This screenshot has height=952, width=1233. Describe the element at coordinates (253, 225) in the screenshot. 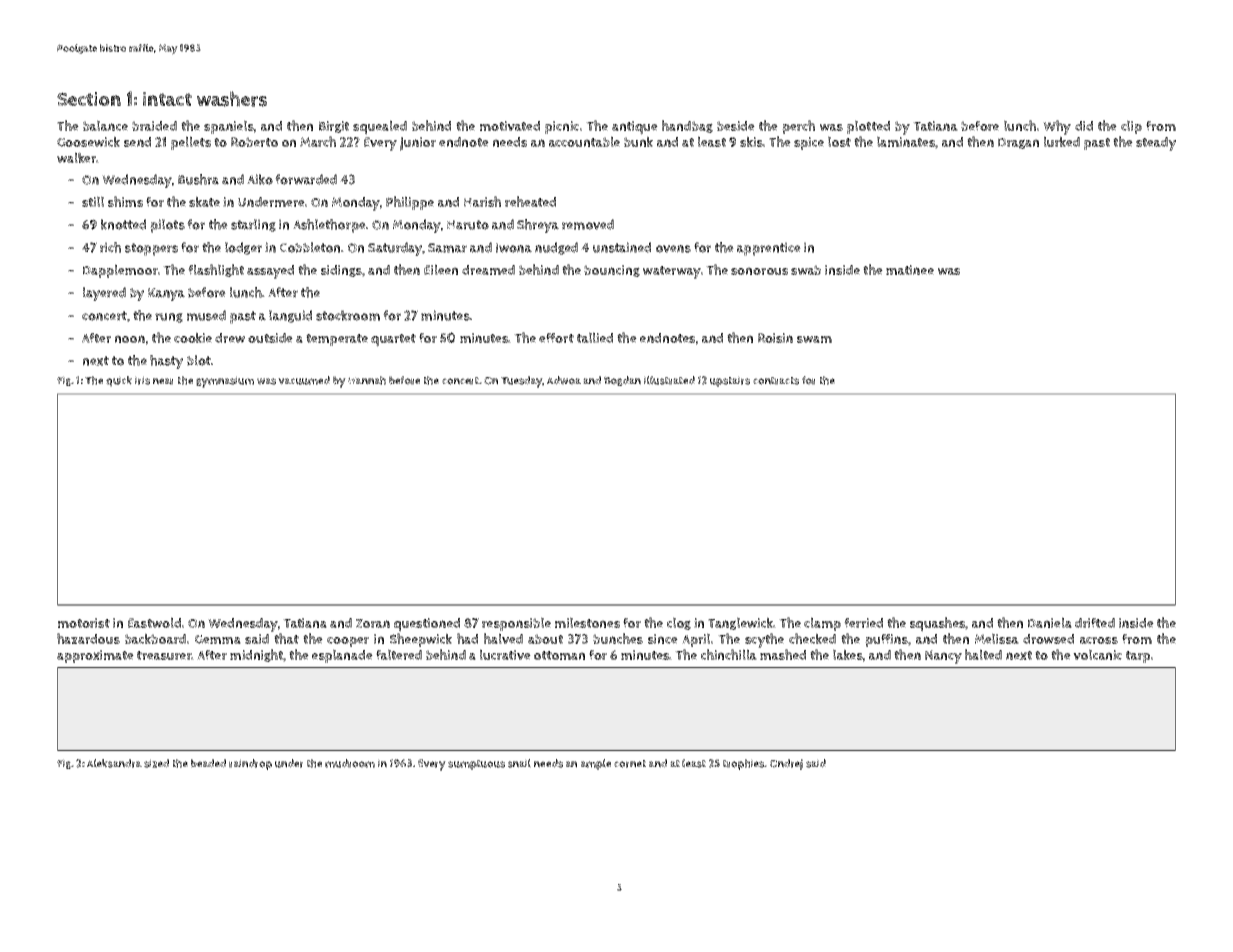

I see `starling` at that location.
